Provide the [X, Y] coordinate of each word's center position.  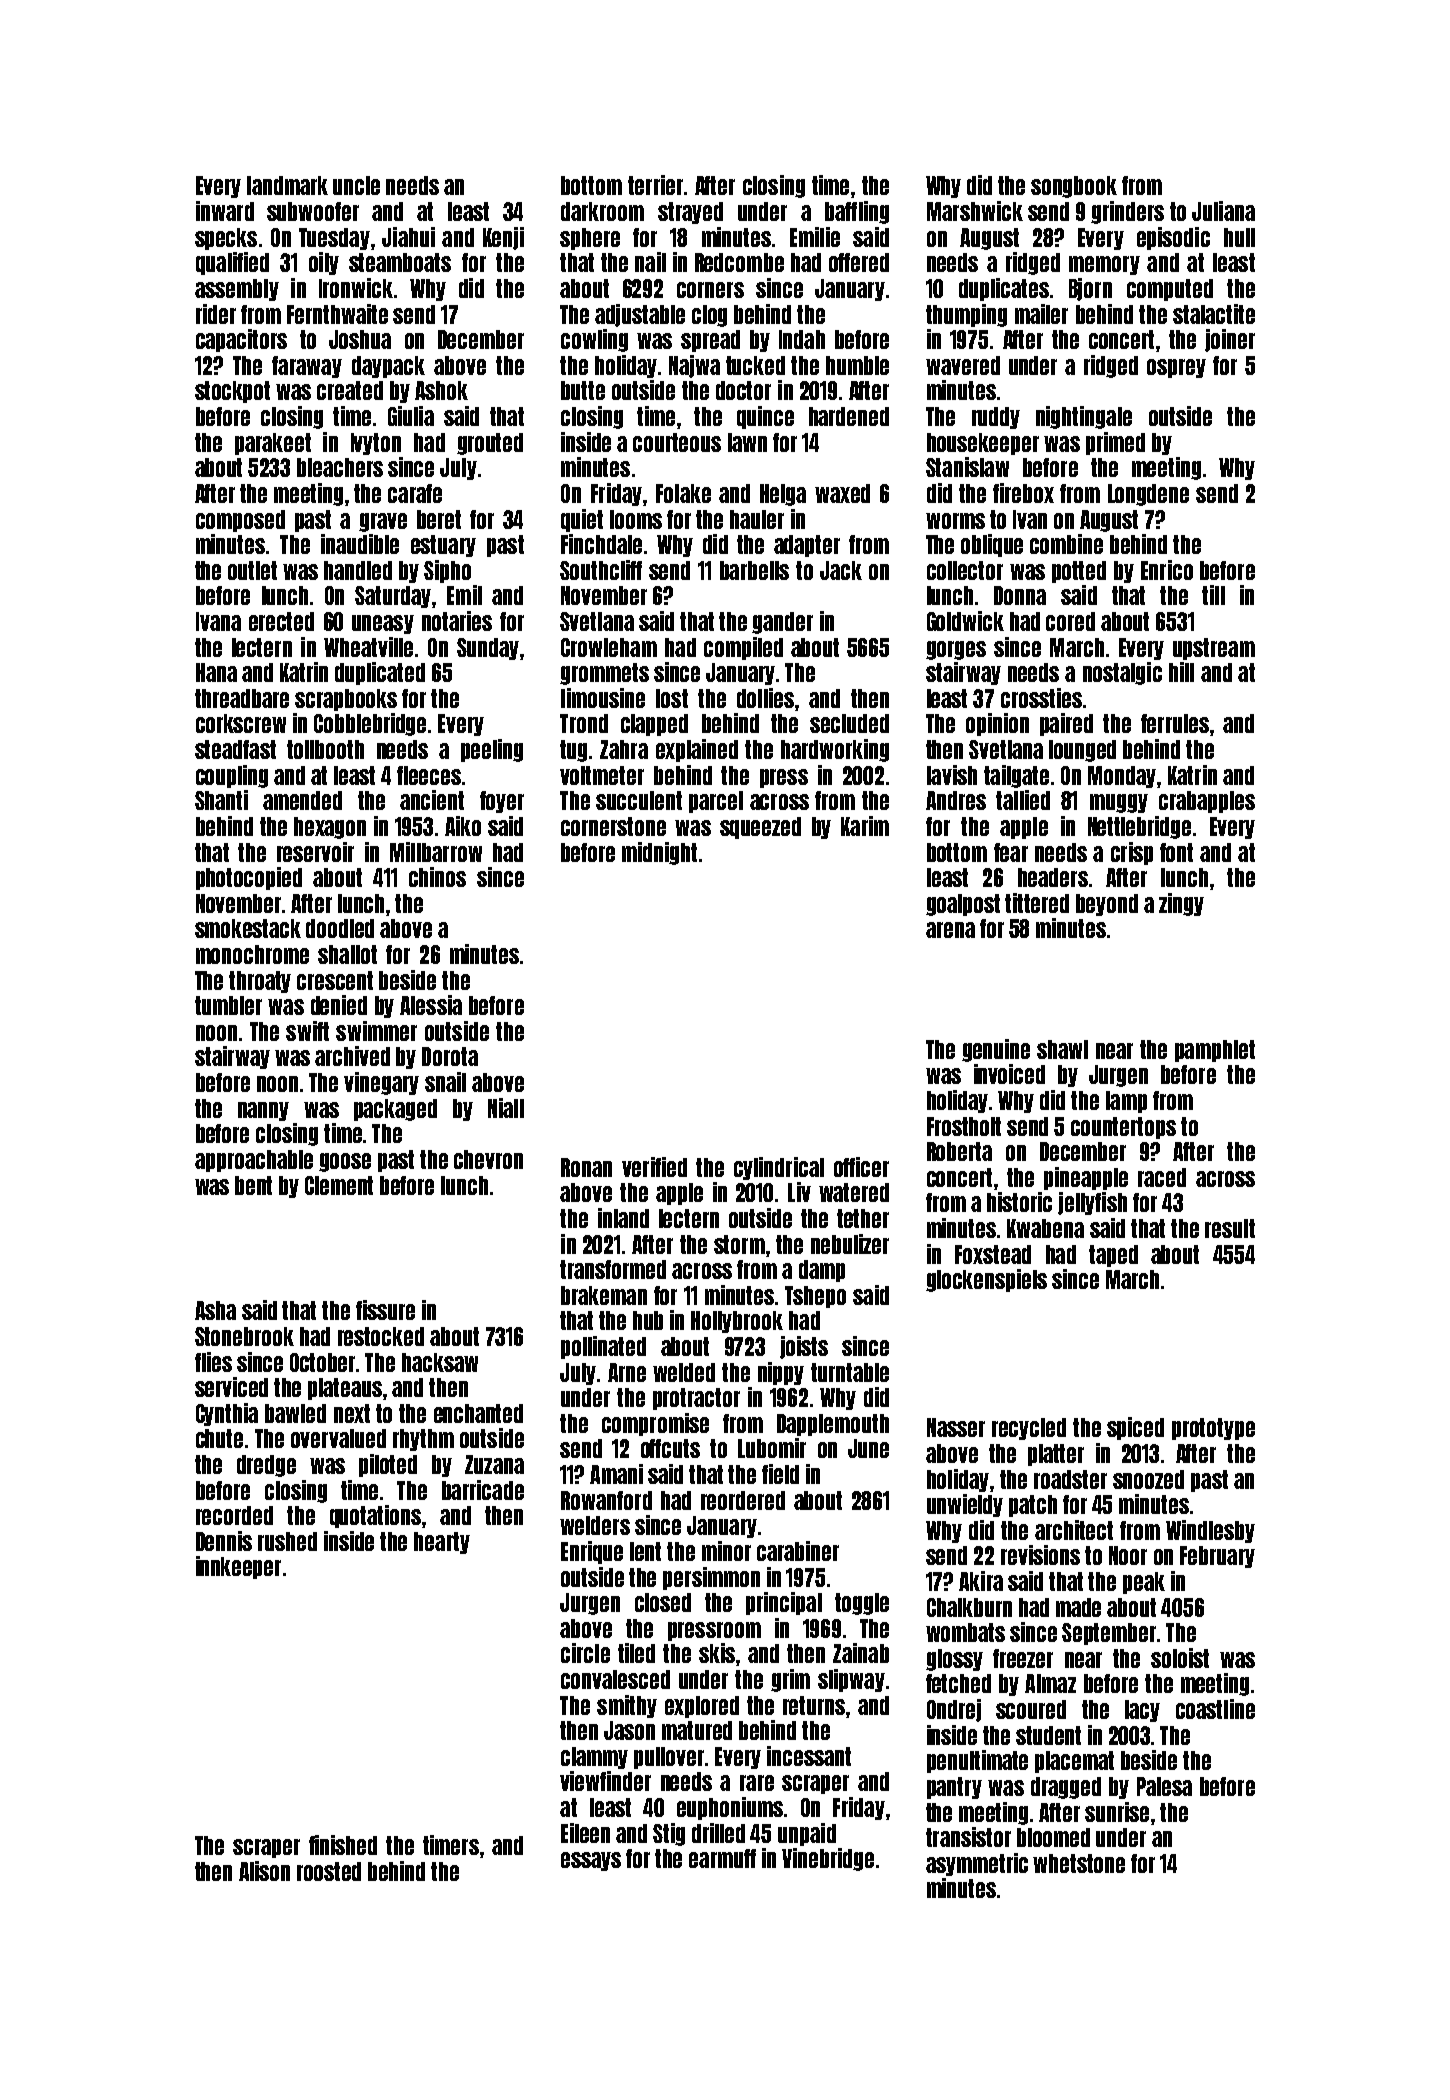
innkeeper [238, 1567]
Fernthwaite [337, 314]
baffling [857, 212]
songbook [1074, 187]
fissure [385, 1310]
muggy [1119, 803]
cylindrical [779, 1168]
